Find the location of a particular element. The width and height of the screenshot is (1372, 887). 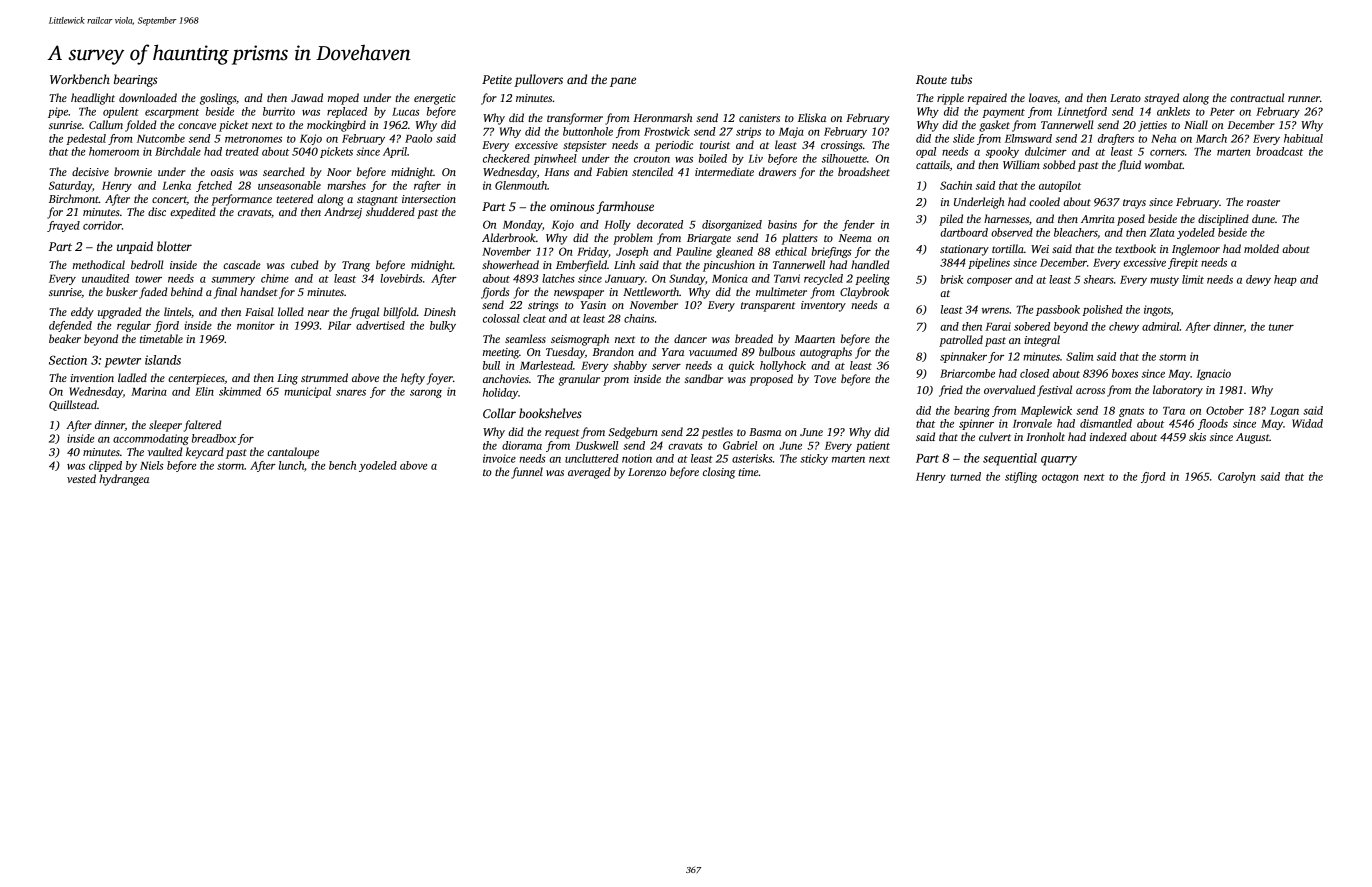

octagon is located at coordinates (1060, 478).
